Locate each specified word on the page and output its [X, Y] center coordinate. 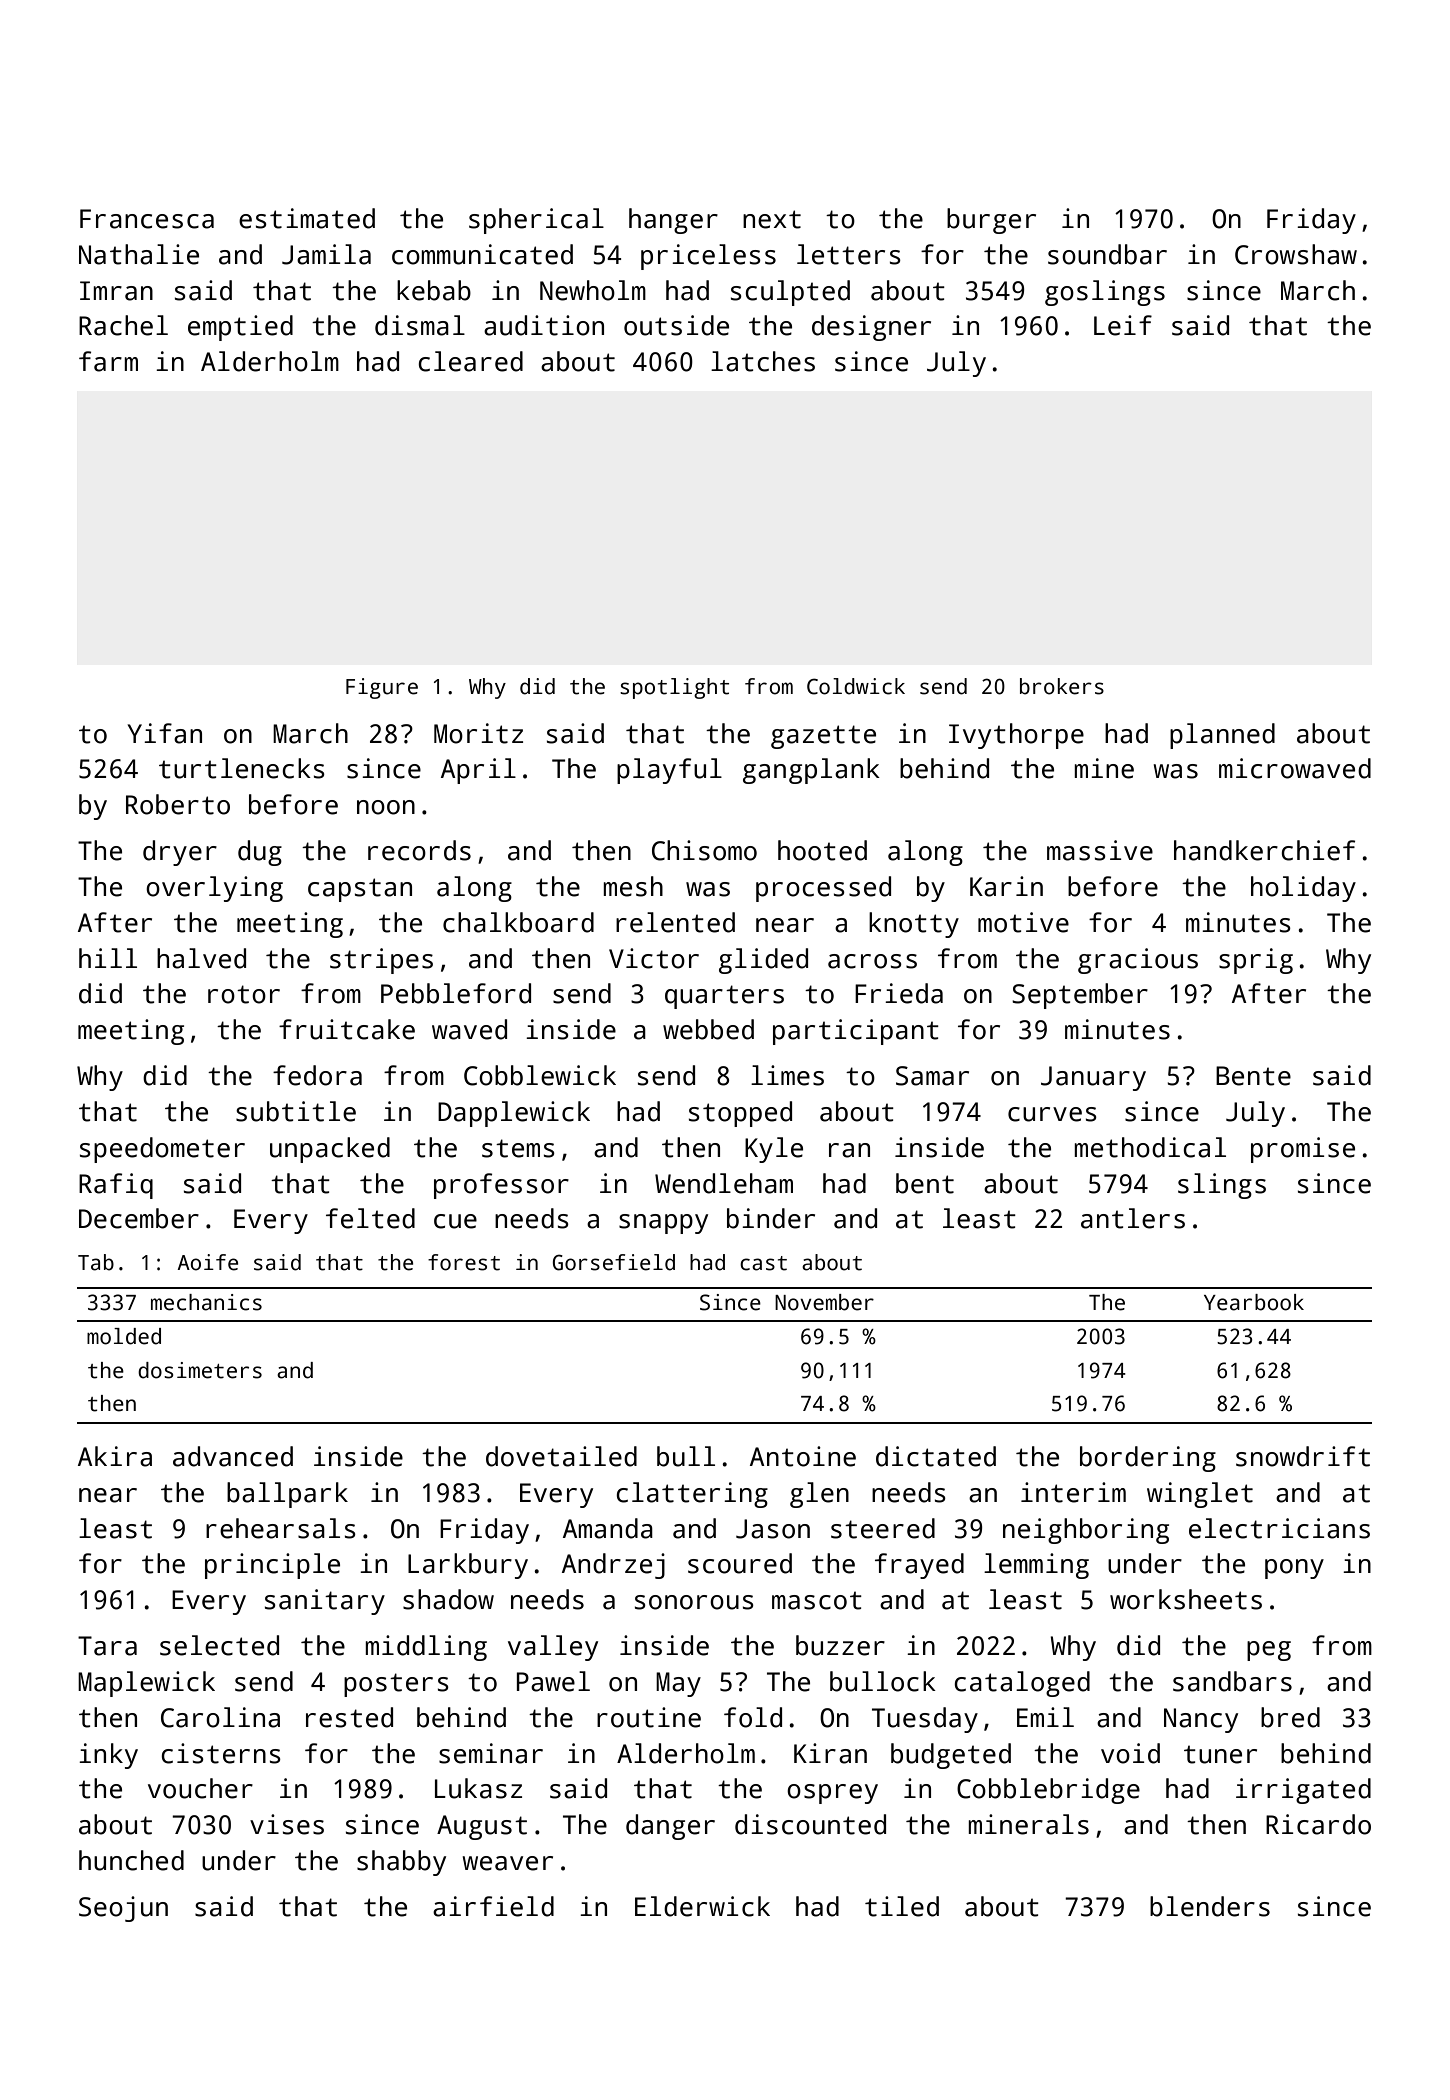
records [419, 850]
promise [1303, 1150]
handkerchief [1264, 850]
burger [991, 221]
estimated [307, 218]
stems [518, 1148]
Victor [654, 958]
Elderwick [702, 1906]
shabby [401, 1863]
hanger [673, 221]
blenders [1210, 1906]
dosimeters [200, 1370]
